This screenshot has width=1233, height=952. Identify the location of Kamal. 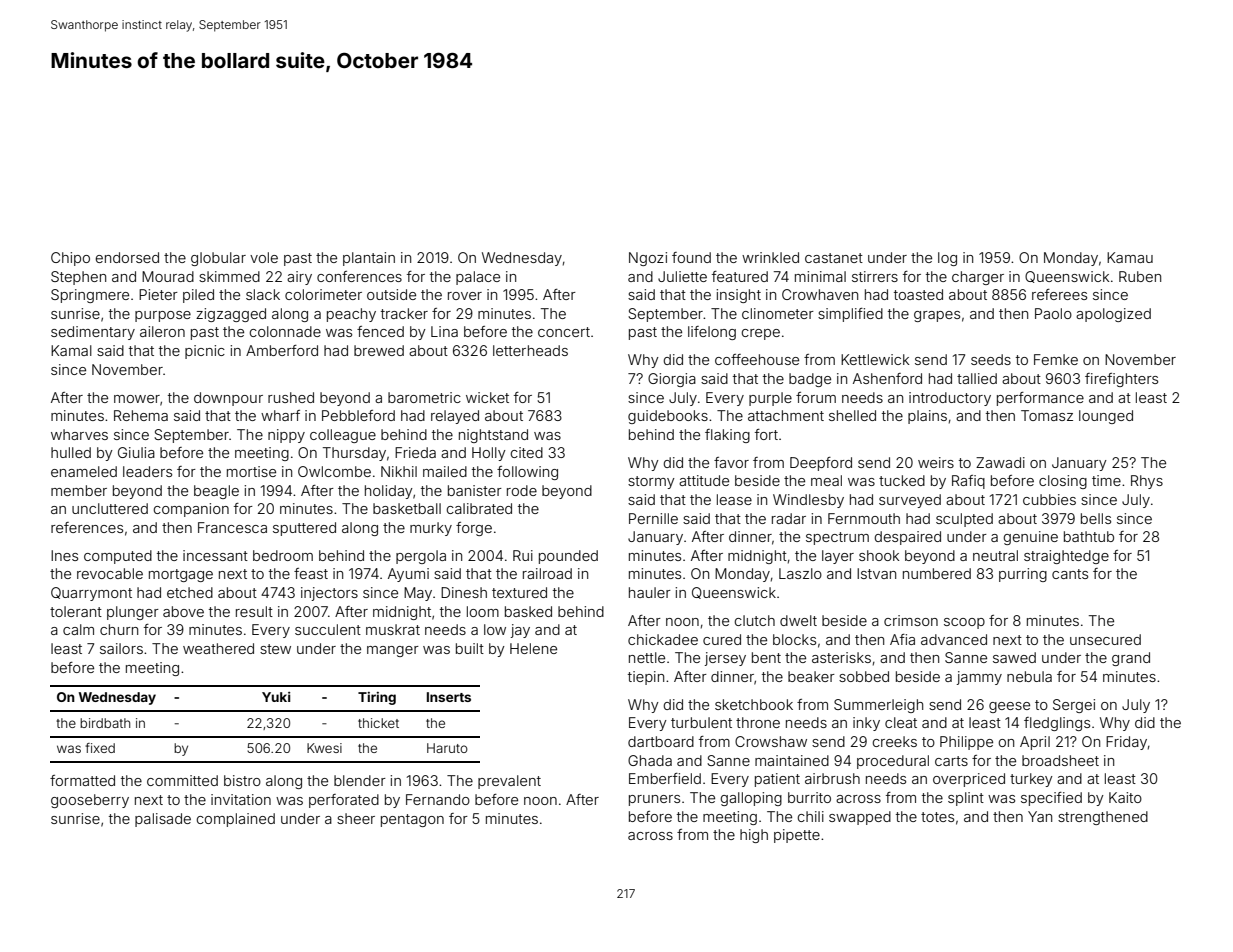
(71, 350).
